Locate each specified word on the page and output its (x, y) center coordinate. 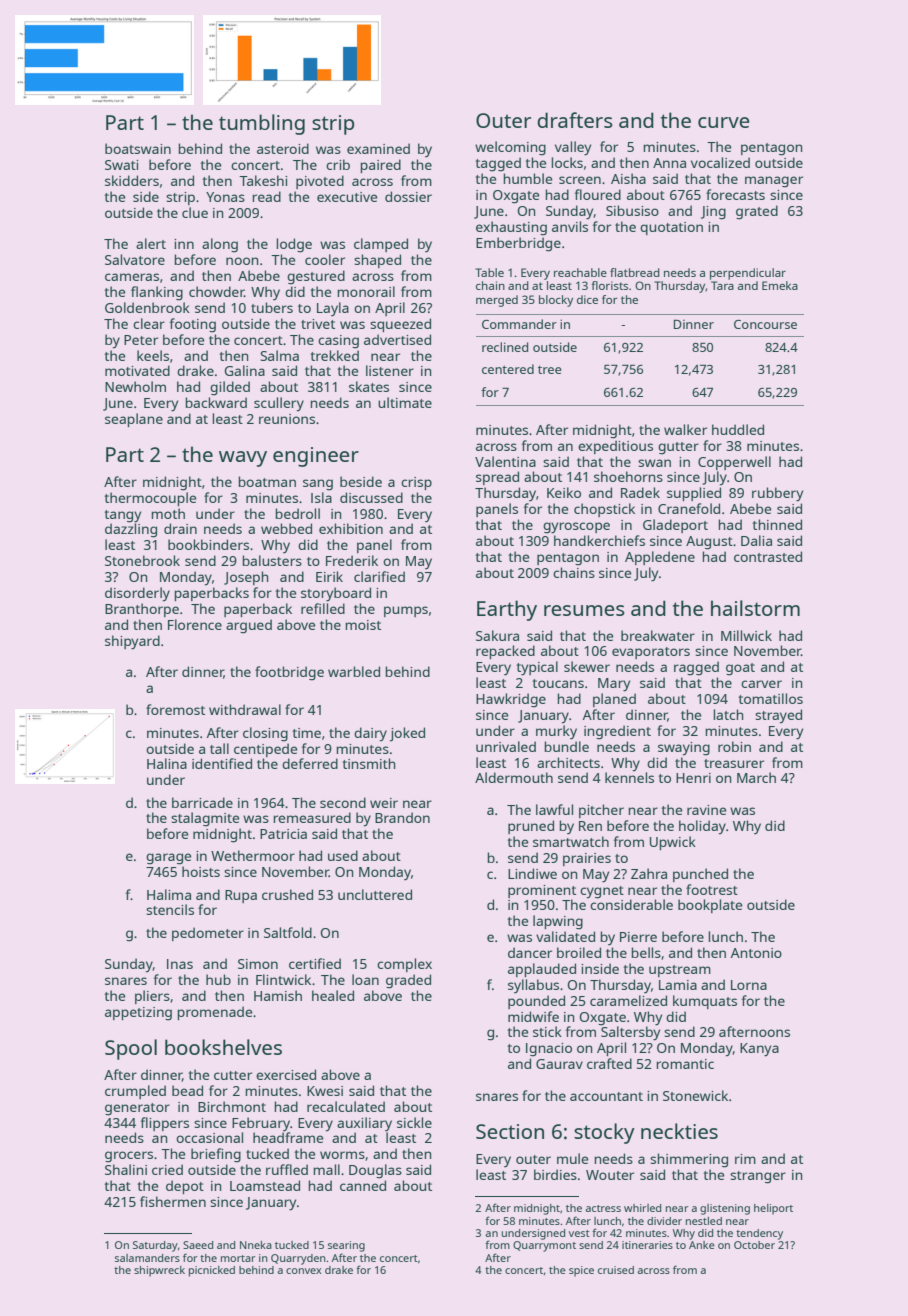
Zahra (649, 873)
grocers (129, 1157)
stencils (170, 909)
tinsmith (369, 763)
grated (757, 212)
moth (168, 513)
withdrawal (245, 709)
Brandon (402, 817)
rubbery (777, 494)
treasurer (734, 763)
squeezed (400, 325)
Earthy (507, 610)
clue (195, 212)
